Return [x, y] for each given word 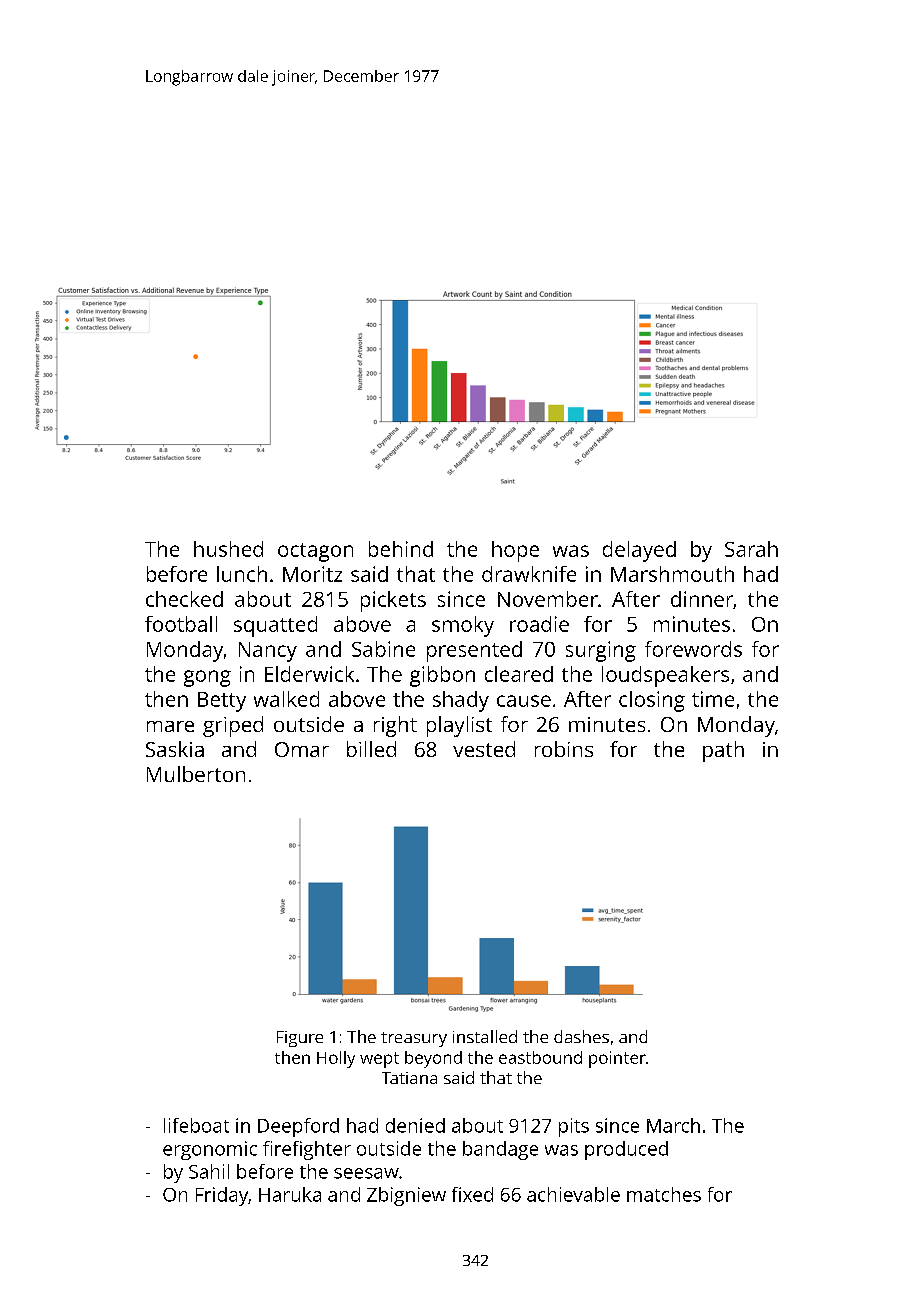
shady [461, 701]
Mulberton [196, 774]
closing [652, 701]
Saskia [175, 749]
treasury [414, 1039]
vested [484, 749]
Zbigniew [406, 1196]
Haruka [290, 1194]
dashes [581, 1036]
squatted [275, 626]
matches [664, 1194]
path [723, 751]
